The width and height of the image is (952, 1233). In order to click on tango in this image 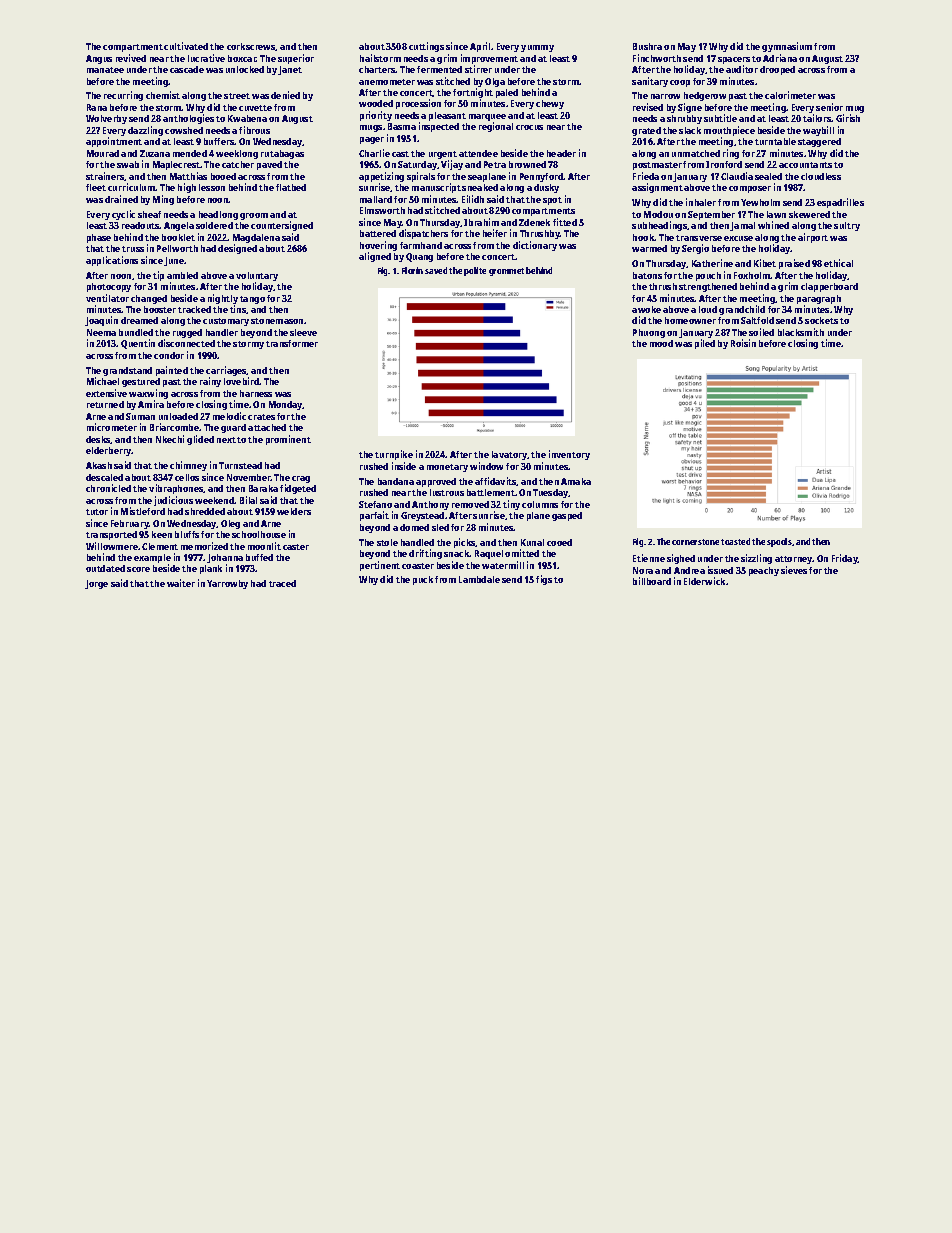, I will do `click(252, 300)`.
